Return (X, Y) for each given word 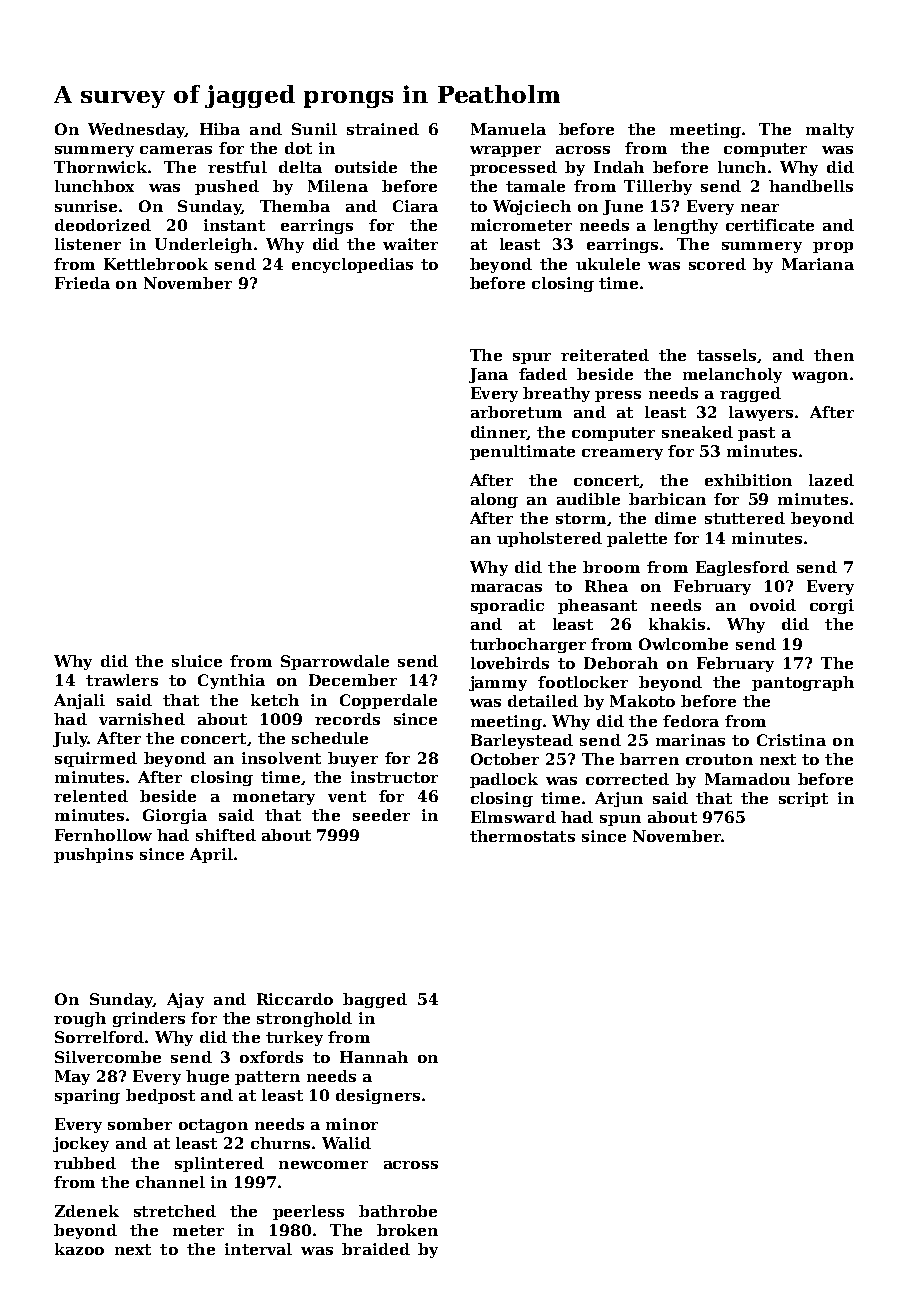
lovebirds (510, 663)
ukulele (608, 264)
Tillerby (658, 187)
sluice (197, 661)
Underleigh (203, 245)
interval (258, 1249)
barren (649, 759)
